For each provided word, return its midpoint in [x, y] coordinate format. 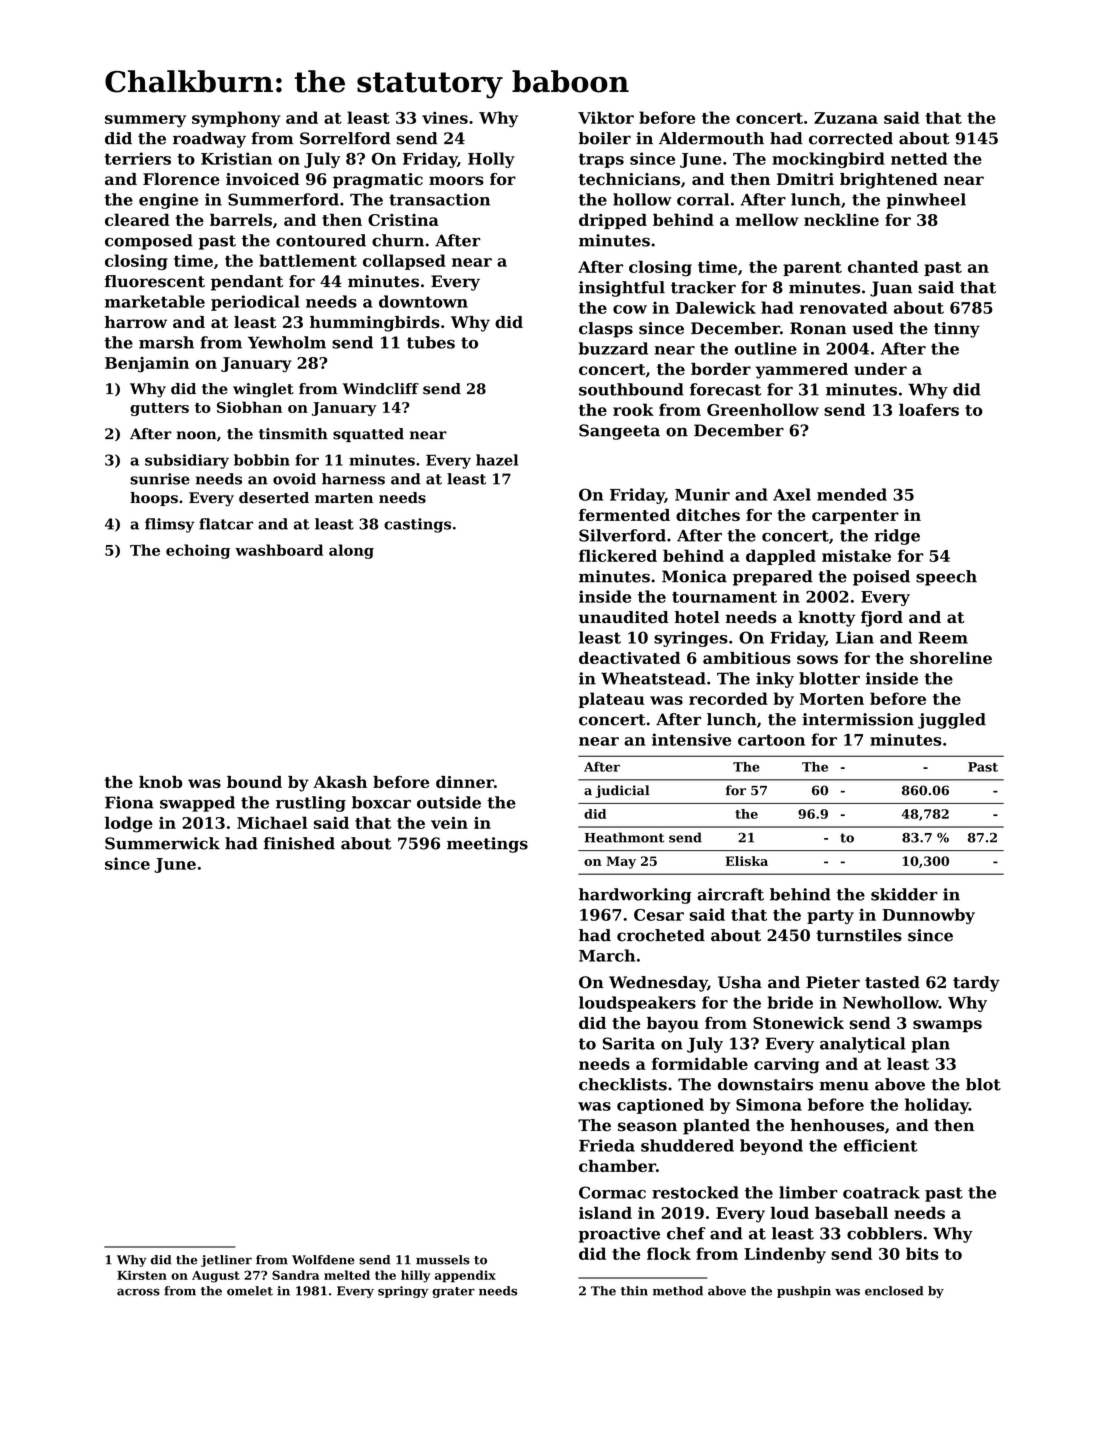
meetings [487, 845]
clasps [606, 330]
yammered [802, 371]
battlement [308, 260]
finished [299, 843]
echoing [198, 551]
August [216, 1277]
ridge [897, 537]
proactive [619, 1235]
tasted [892, 982]
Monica [694, 576]
